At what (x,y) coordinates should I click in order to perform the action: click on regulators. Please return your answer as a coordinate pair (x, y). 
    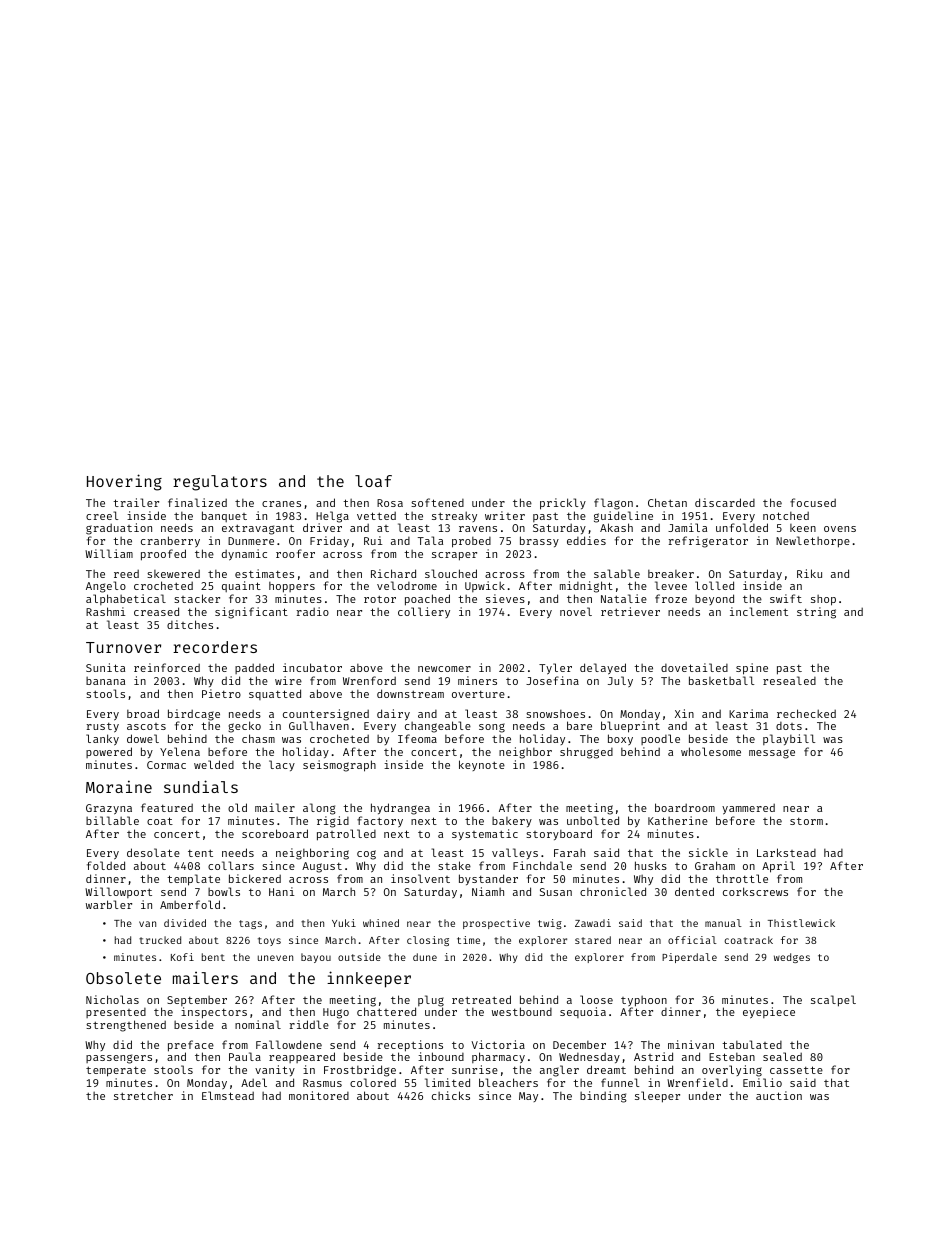
    Looking at the image, I should click on (220, 483).
